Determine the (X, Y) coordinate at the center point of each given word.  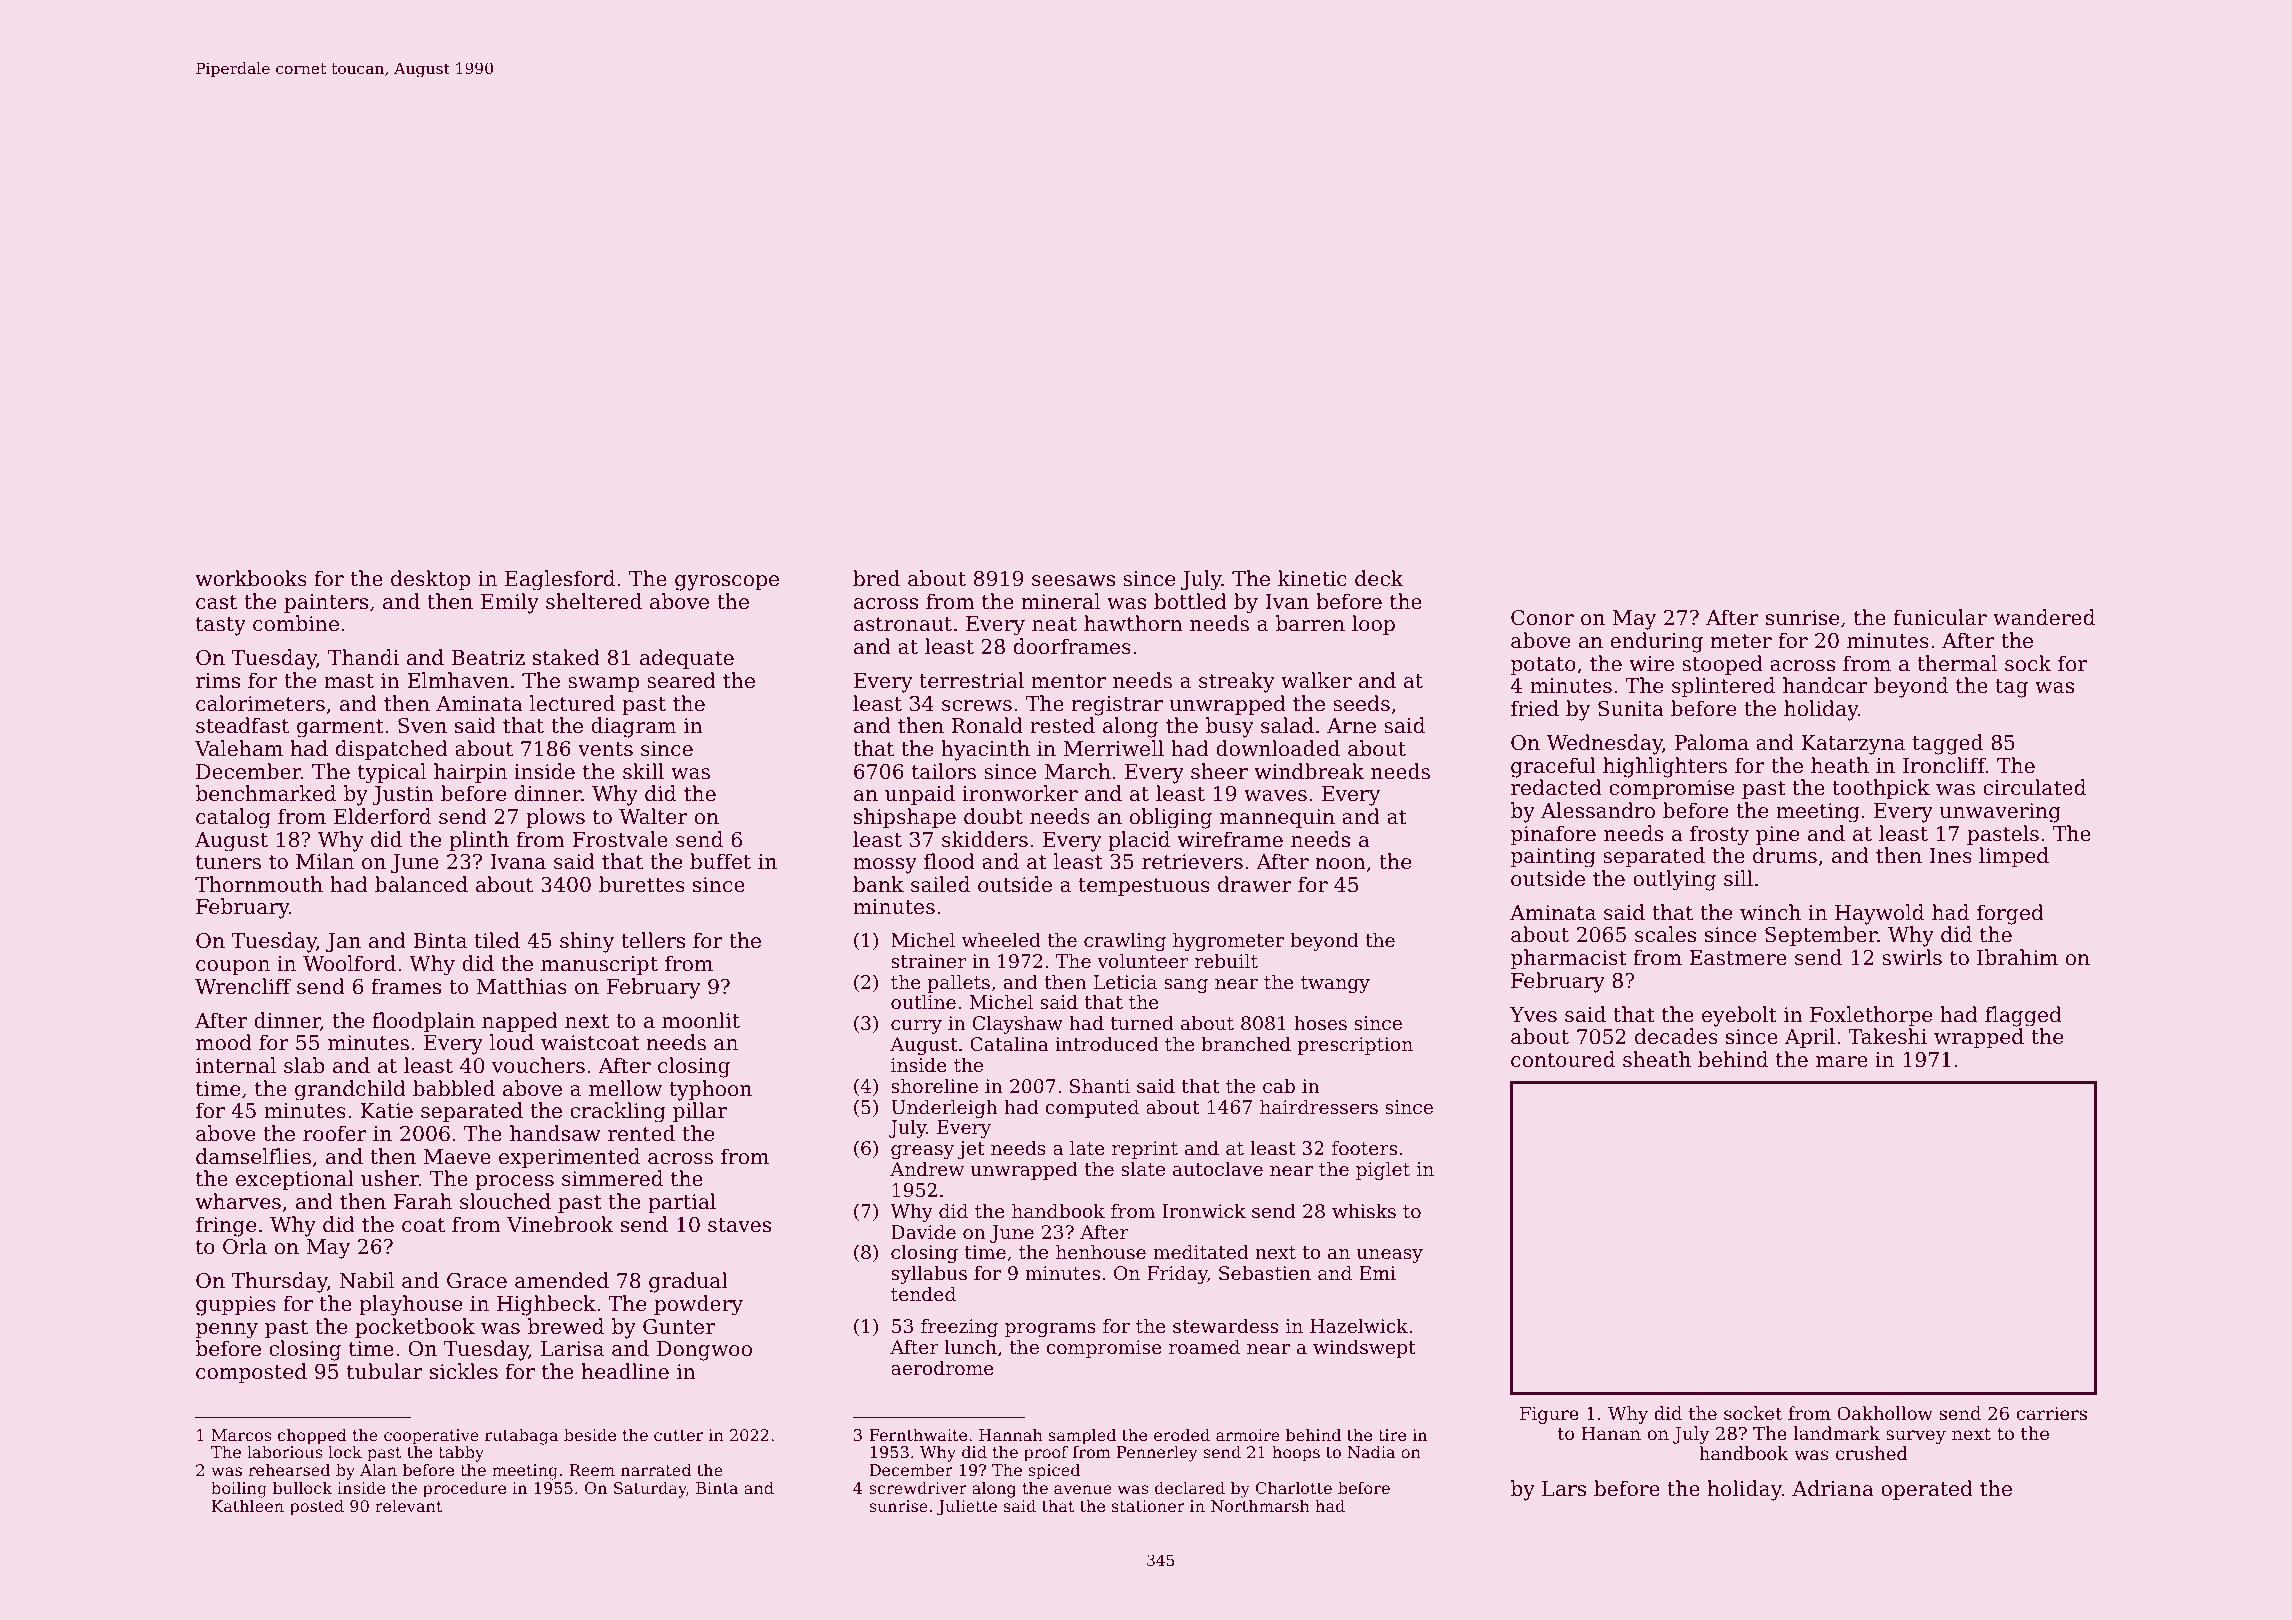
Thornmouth (259, 884)
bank (878, 884)
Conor (1542, 618)
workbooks (251, 578)
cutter (678, 1435)
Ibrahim (2017, 957)
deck (1379, 578)
